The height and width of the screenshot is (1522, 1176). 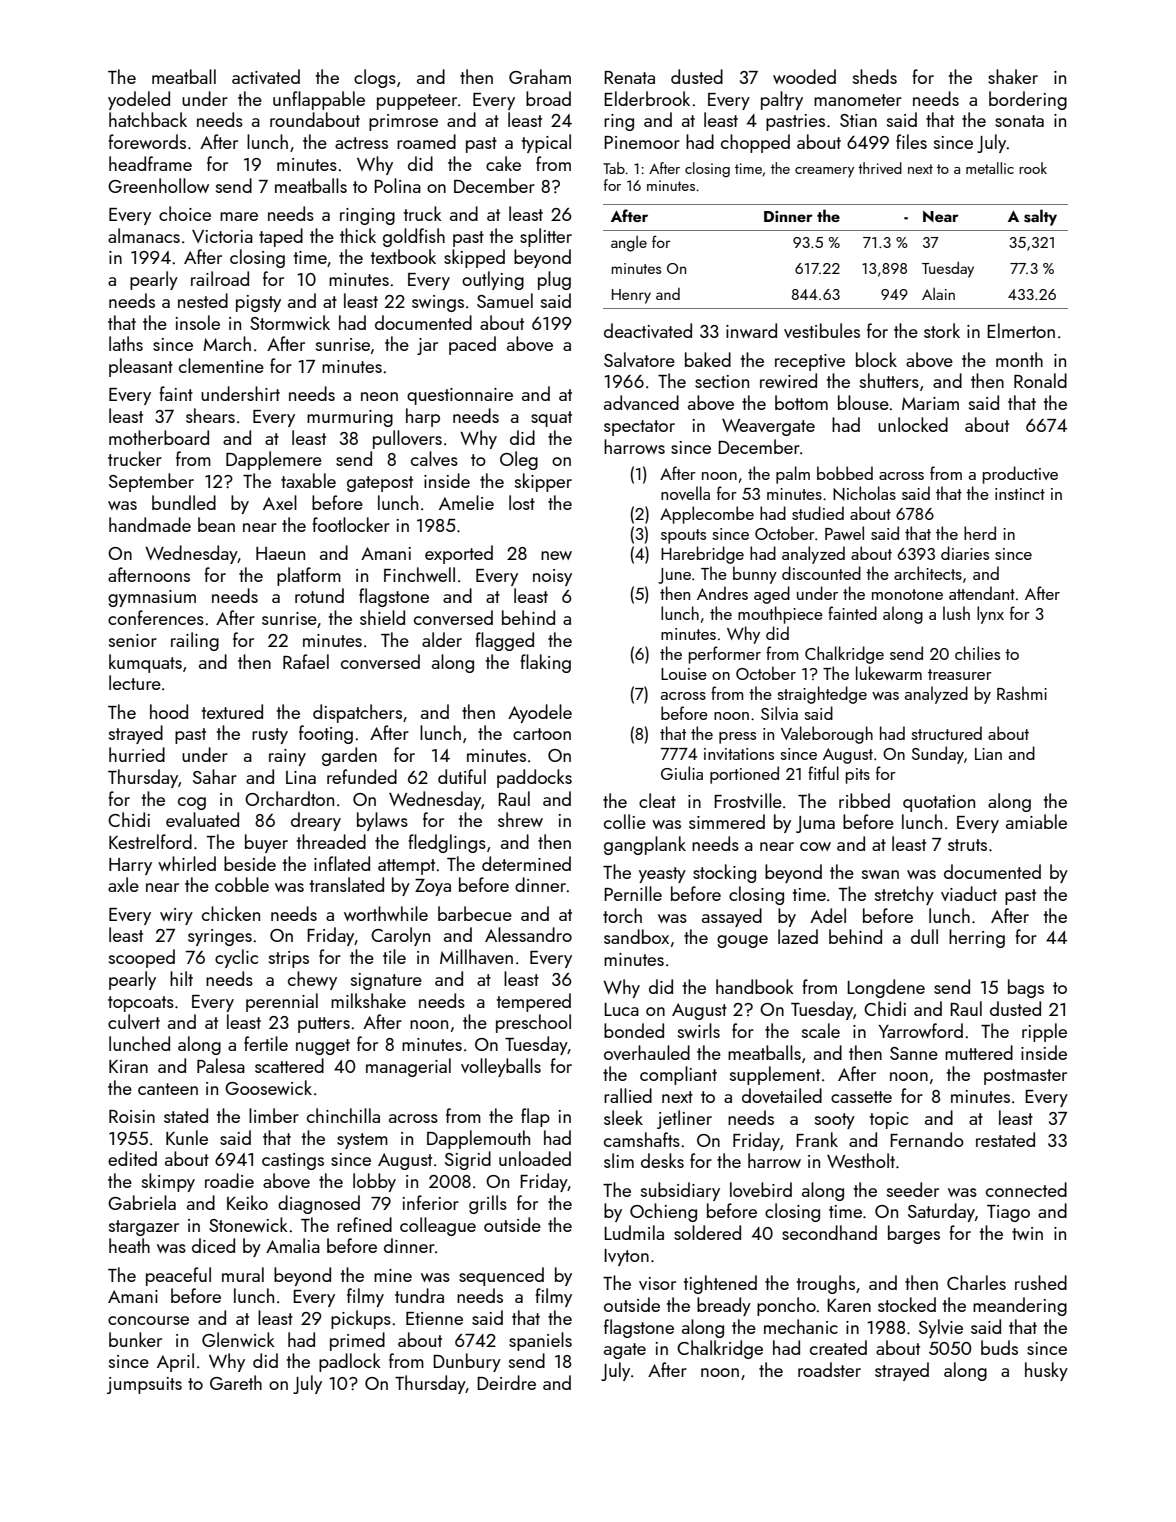 I want to click on overhauled, so click(x=647, y=1052).
